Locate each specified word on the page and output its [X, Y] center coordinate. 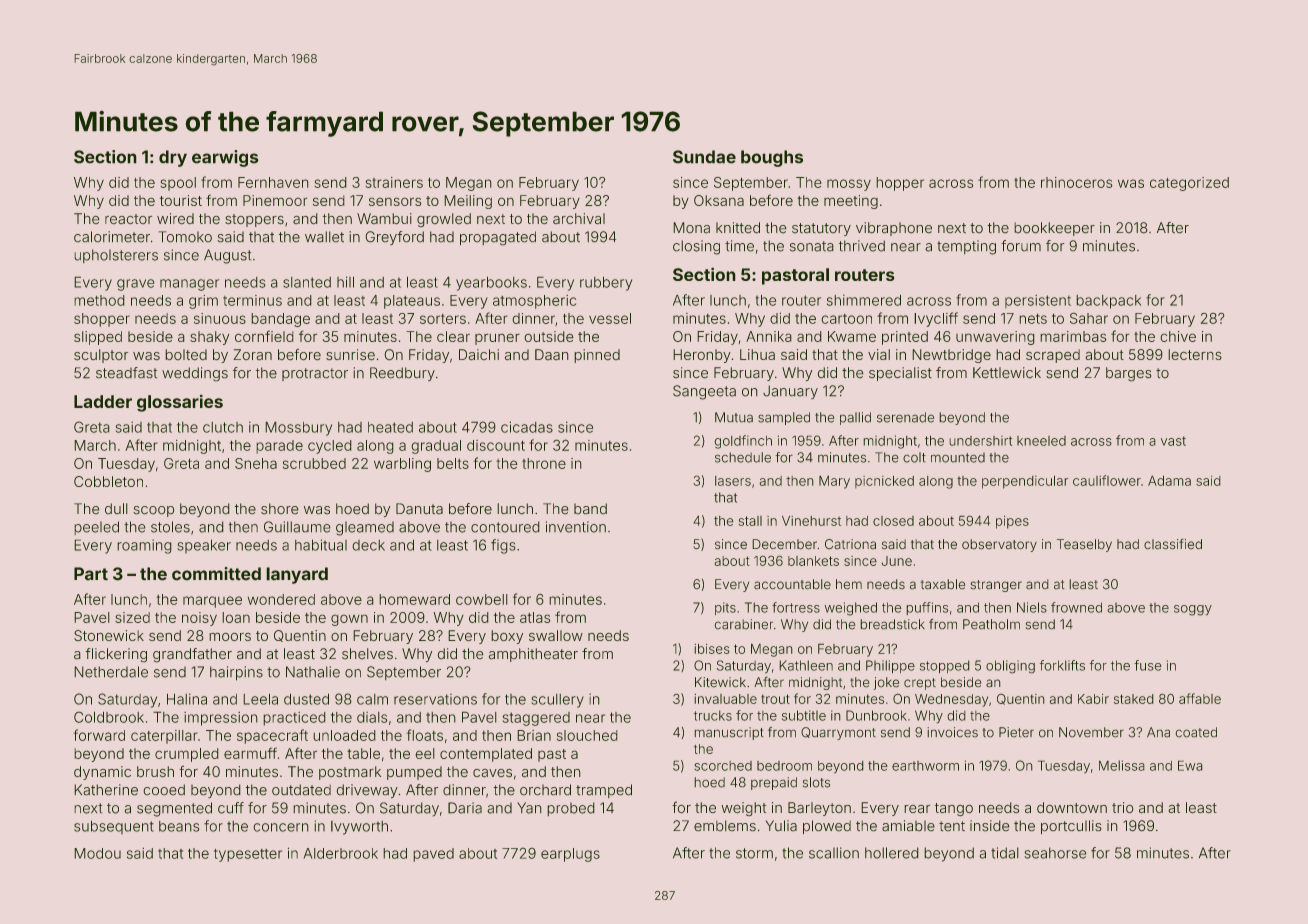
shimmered [864, 300]
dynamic [102, 773]
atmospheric [534, 302]
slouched [587, 735]
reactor [128, 219]
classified [1173, 544]
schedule [743, 457]
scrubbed [314, 463]
